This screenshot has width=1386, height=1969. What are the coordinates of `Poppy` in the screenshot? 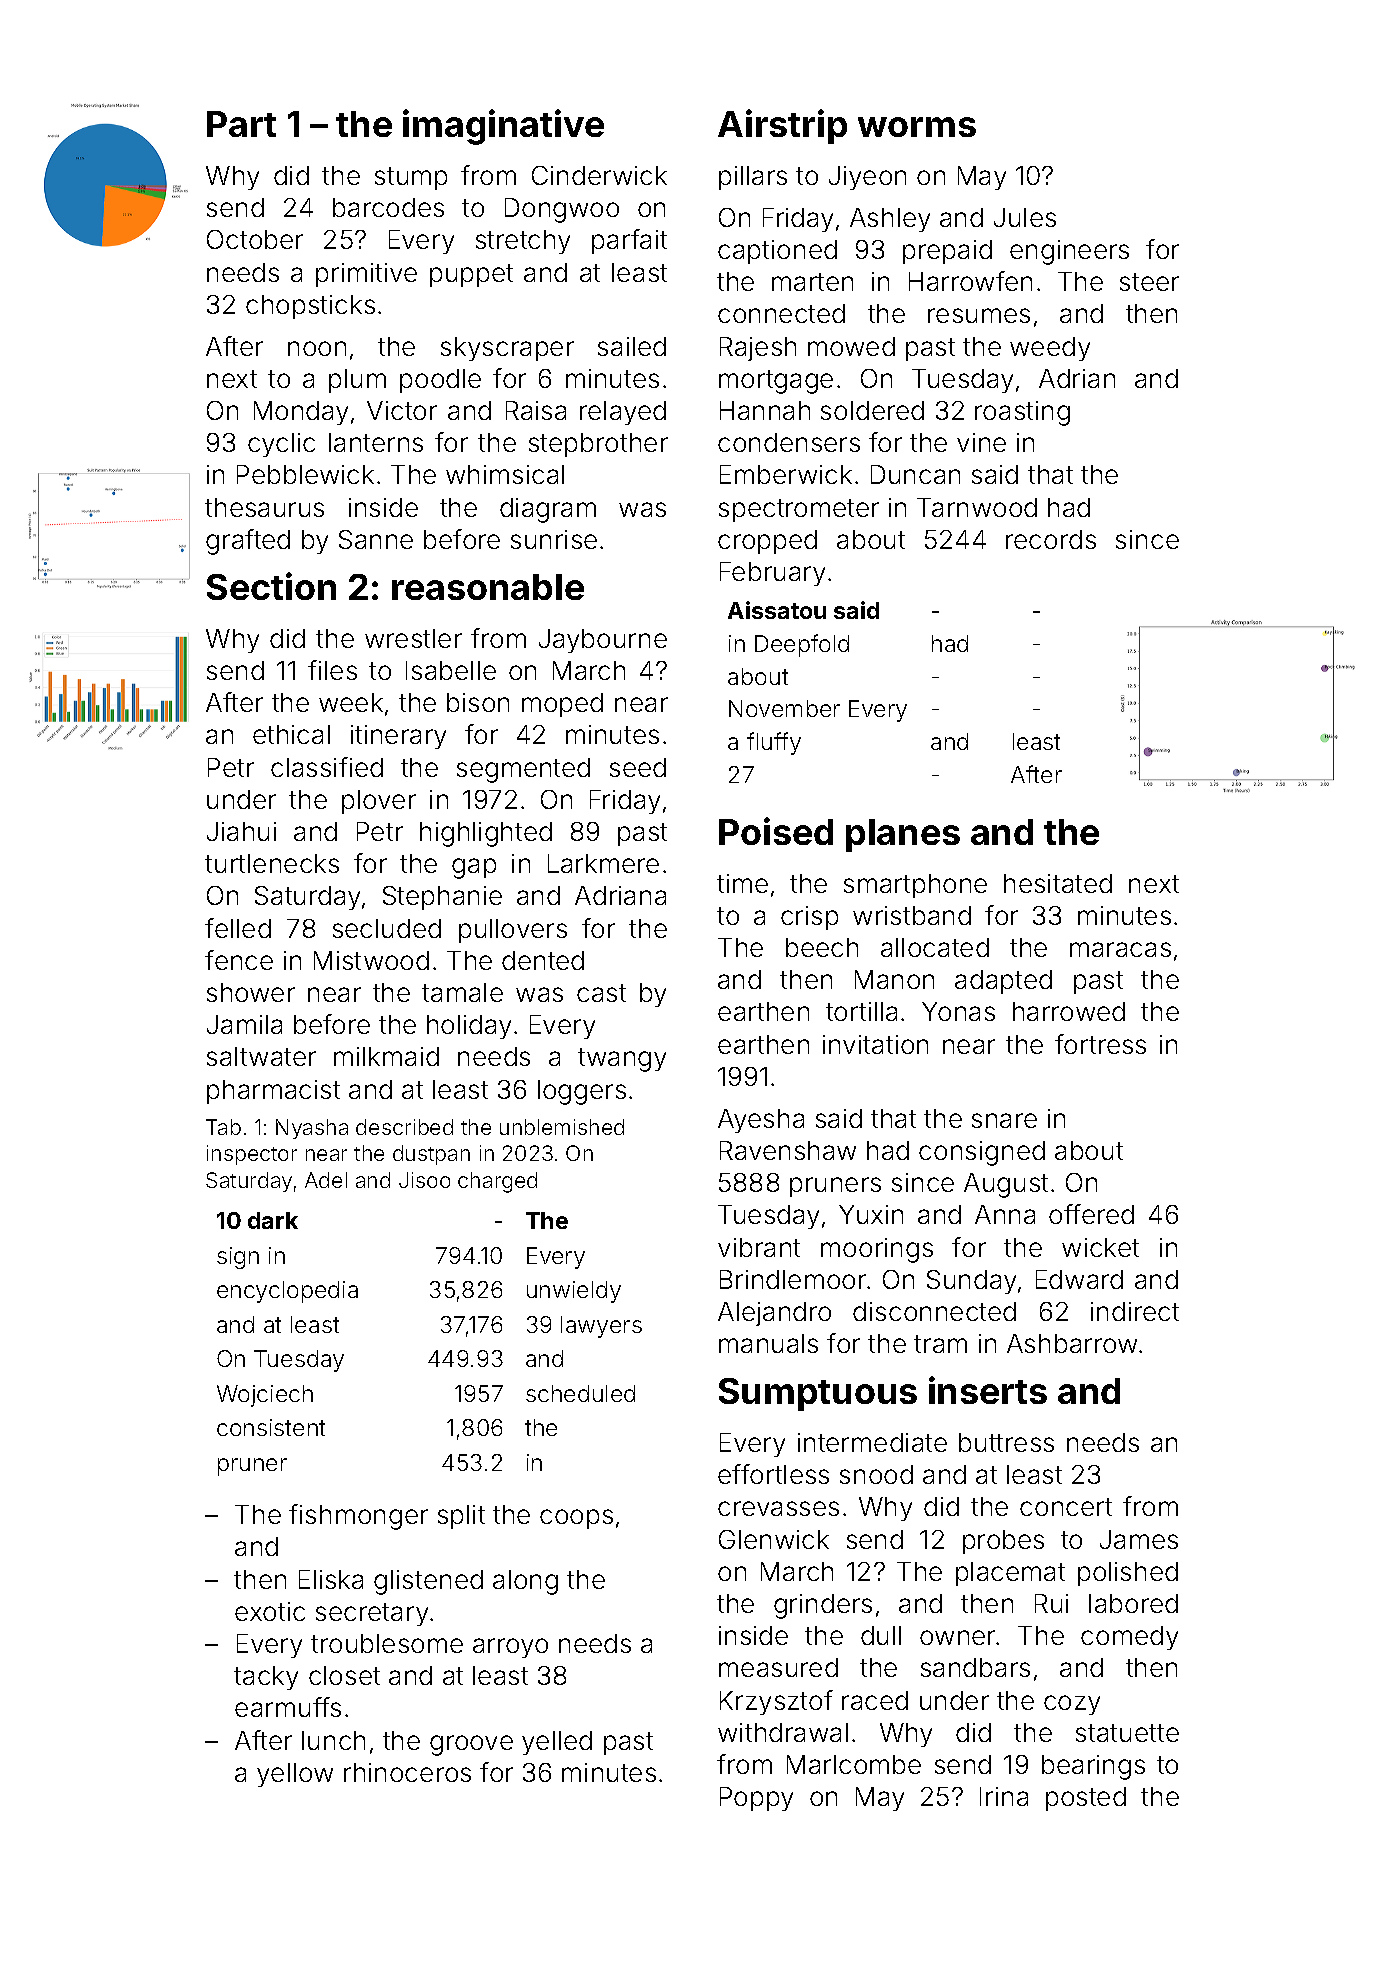 It's located at (756, 1799).
